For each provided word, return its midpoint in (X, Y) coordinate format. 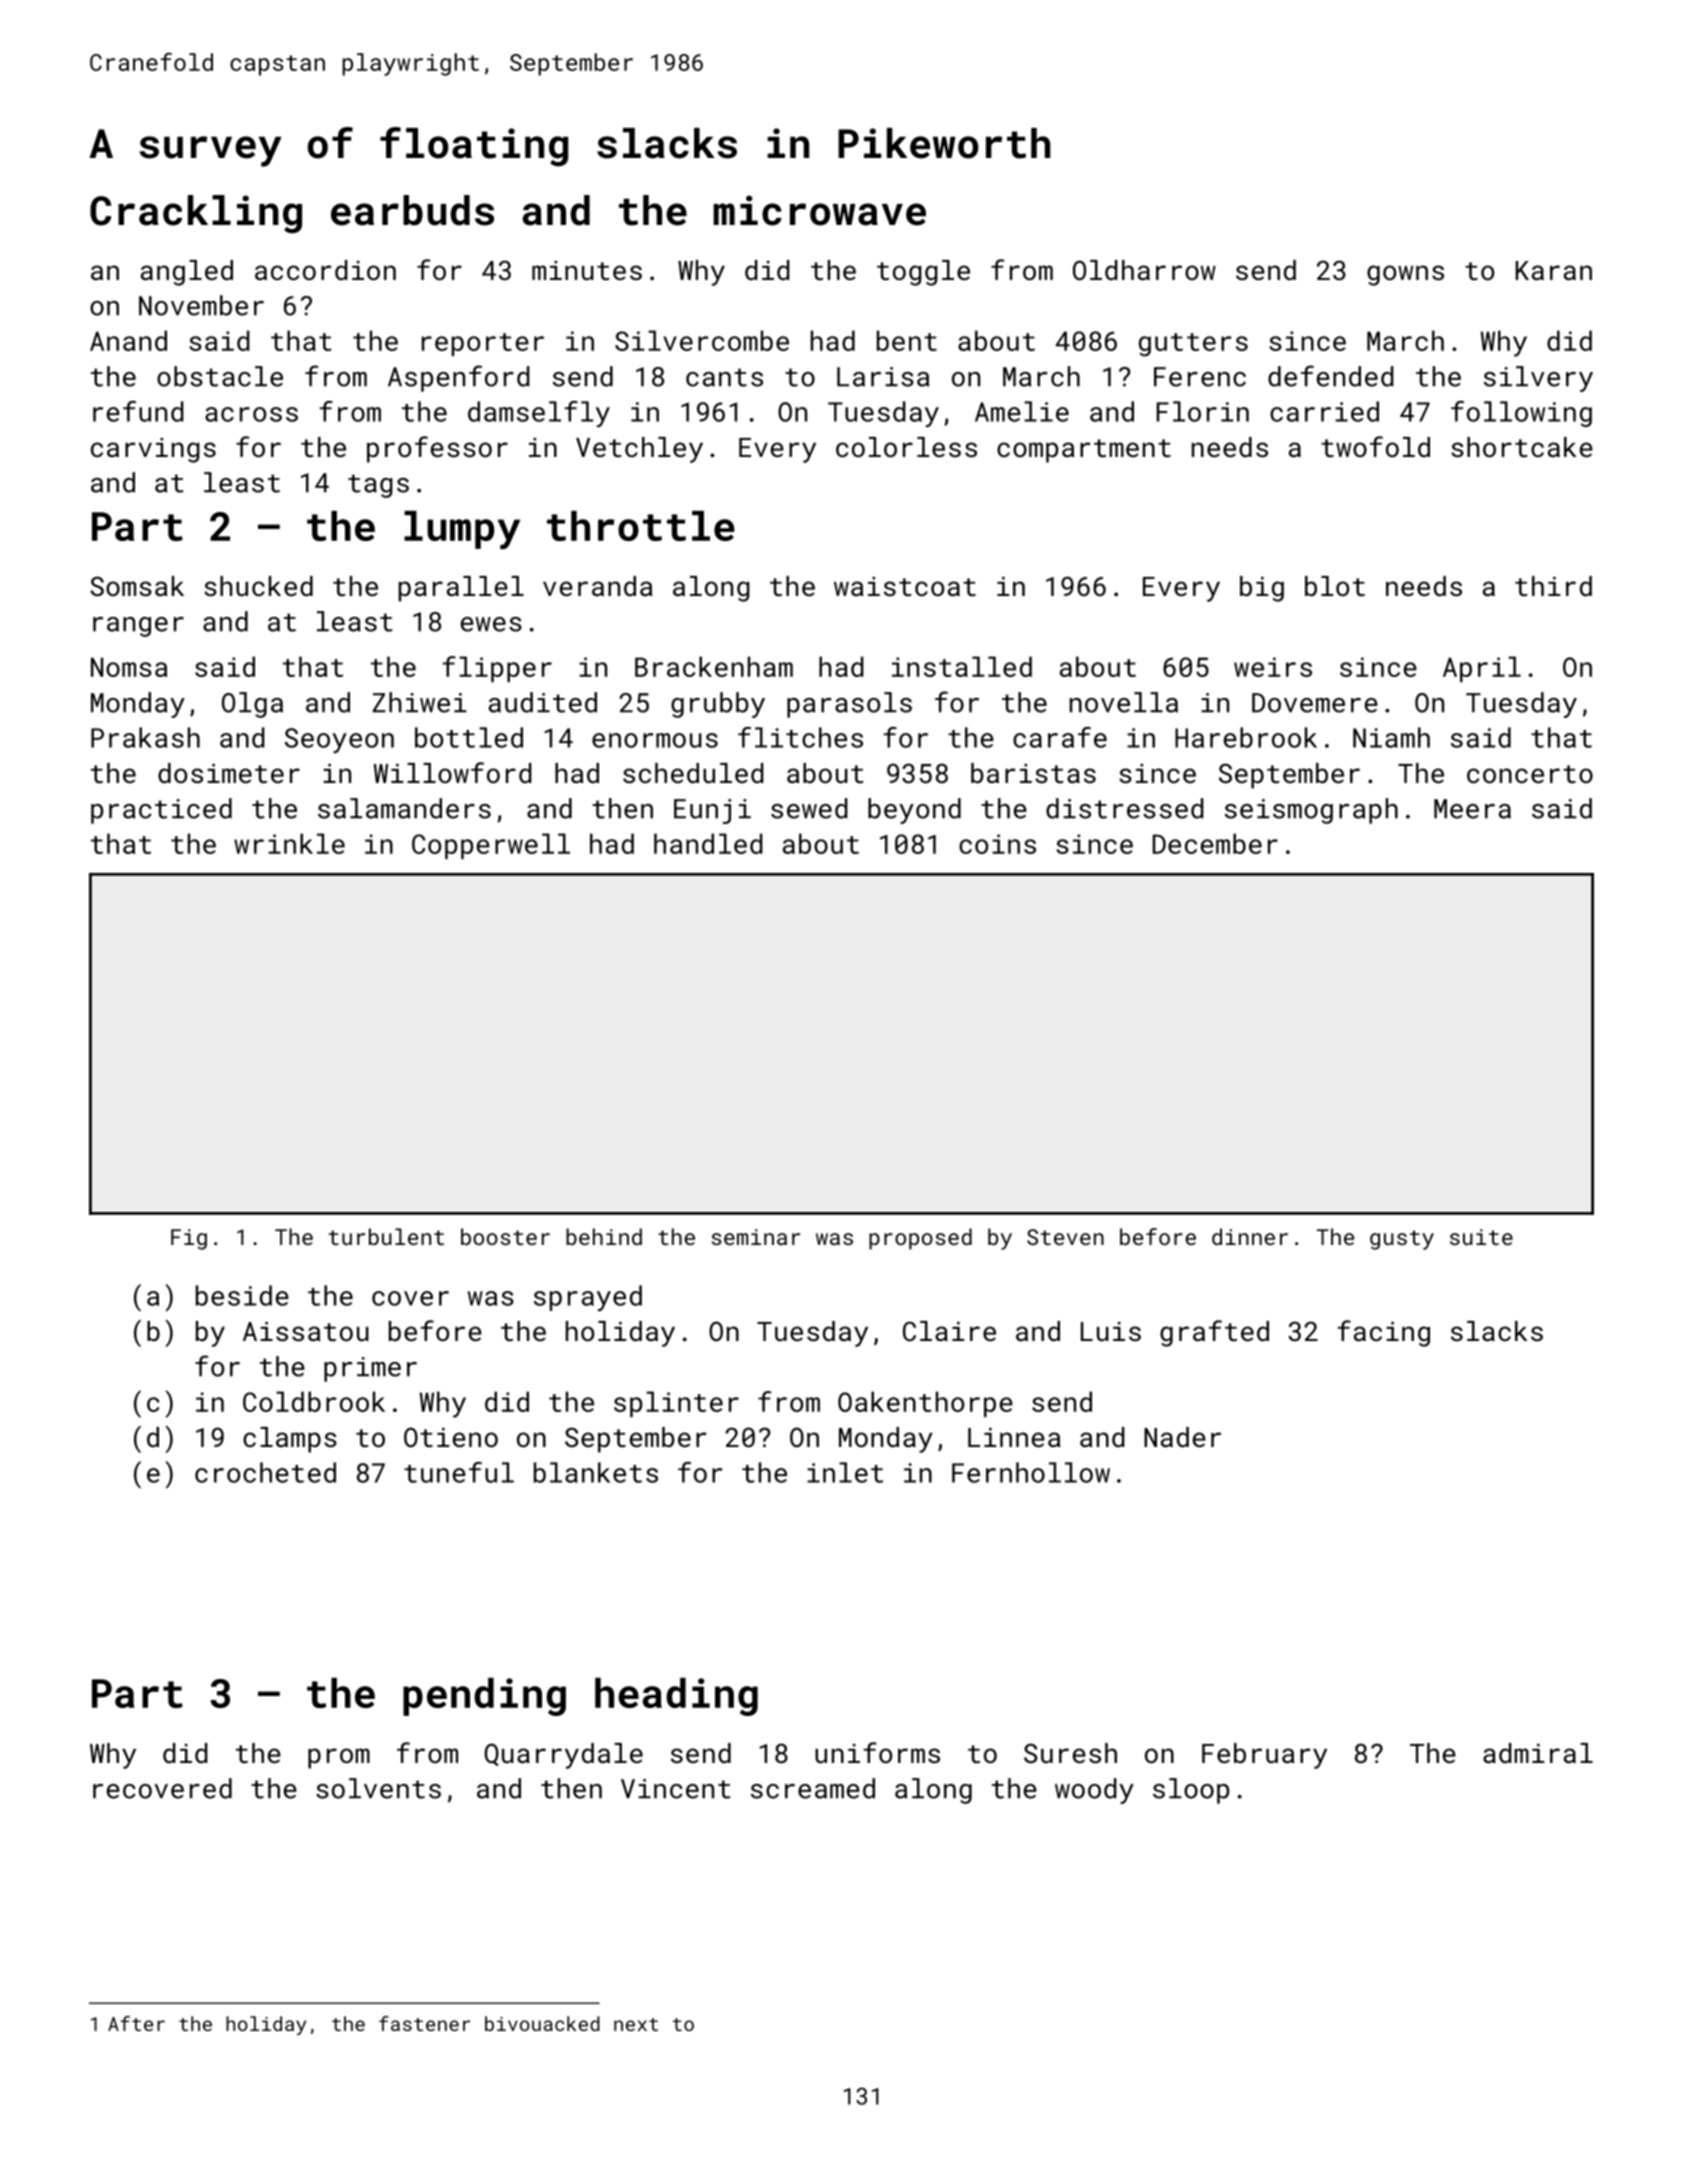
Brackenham (714, 666)
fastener (424, 2023)
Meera (1472, 809)
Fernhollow (1031, 1472)
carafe (1060, 737)
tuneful (459, 1472)
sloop (1191, 1791)
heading (676, 1697)
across (251, 414)
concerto (1530, 774)
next (636, 2024)
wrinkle (289, 843)
